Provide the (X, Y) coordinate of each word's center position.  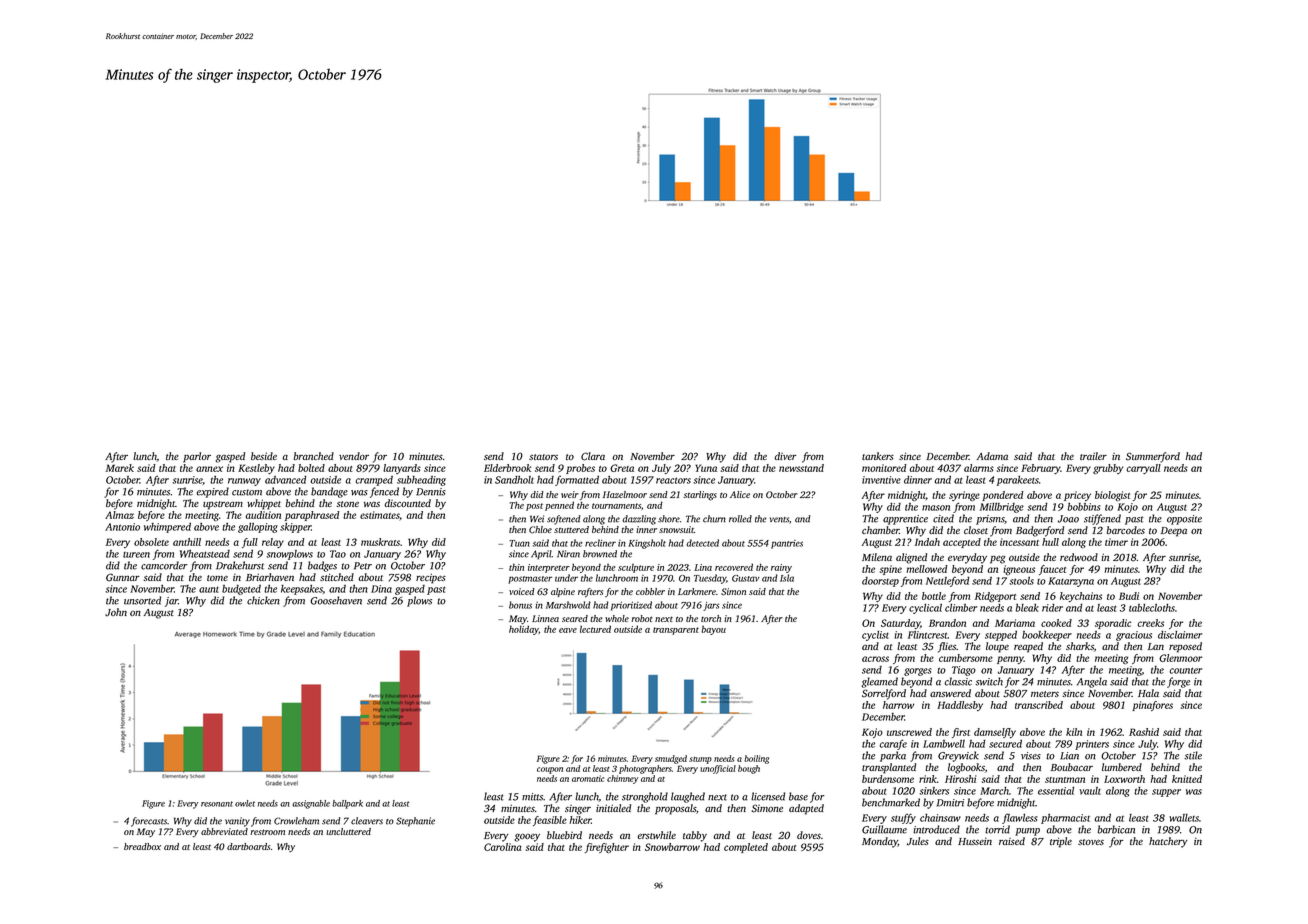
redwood (1079, 557)
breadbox (142, 846)
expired (212, 492)
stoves (1091, 842)
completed (746, 848)
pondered (1002, 496)
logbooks (966, 768)
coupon (550, 770)
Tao (338, 554)
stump (700, 760)
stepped (1001, 636)
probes (580, 469)
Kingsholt (647, 544)
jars (711, 606)
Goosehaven (336, 600)
